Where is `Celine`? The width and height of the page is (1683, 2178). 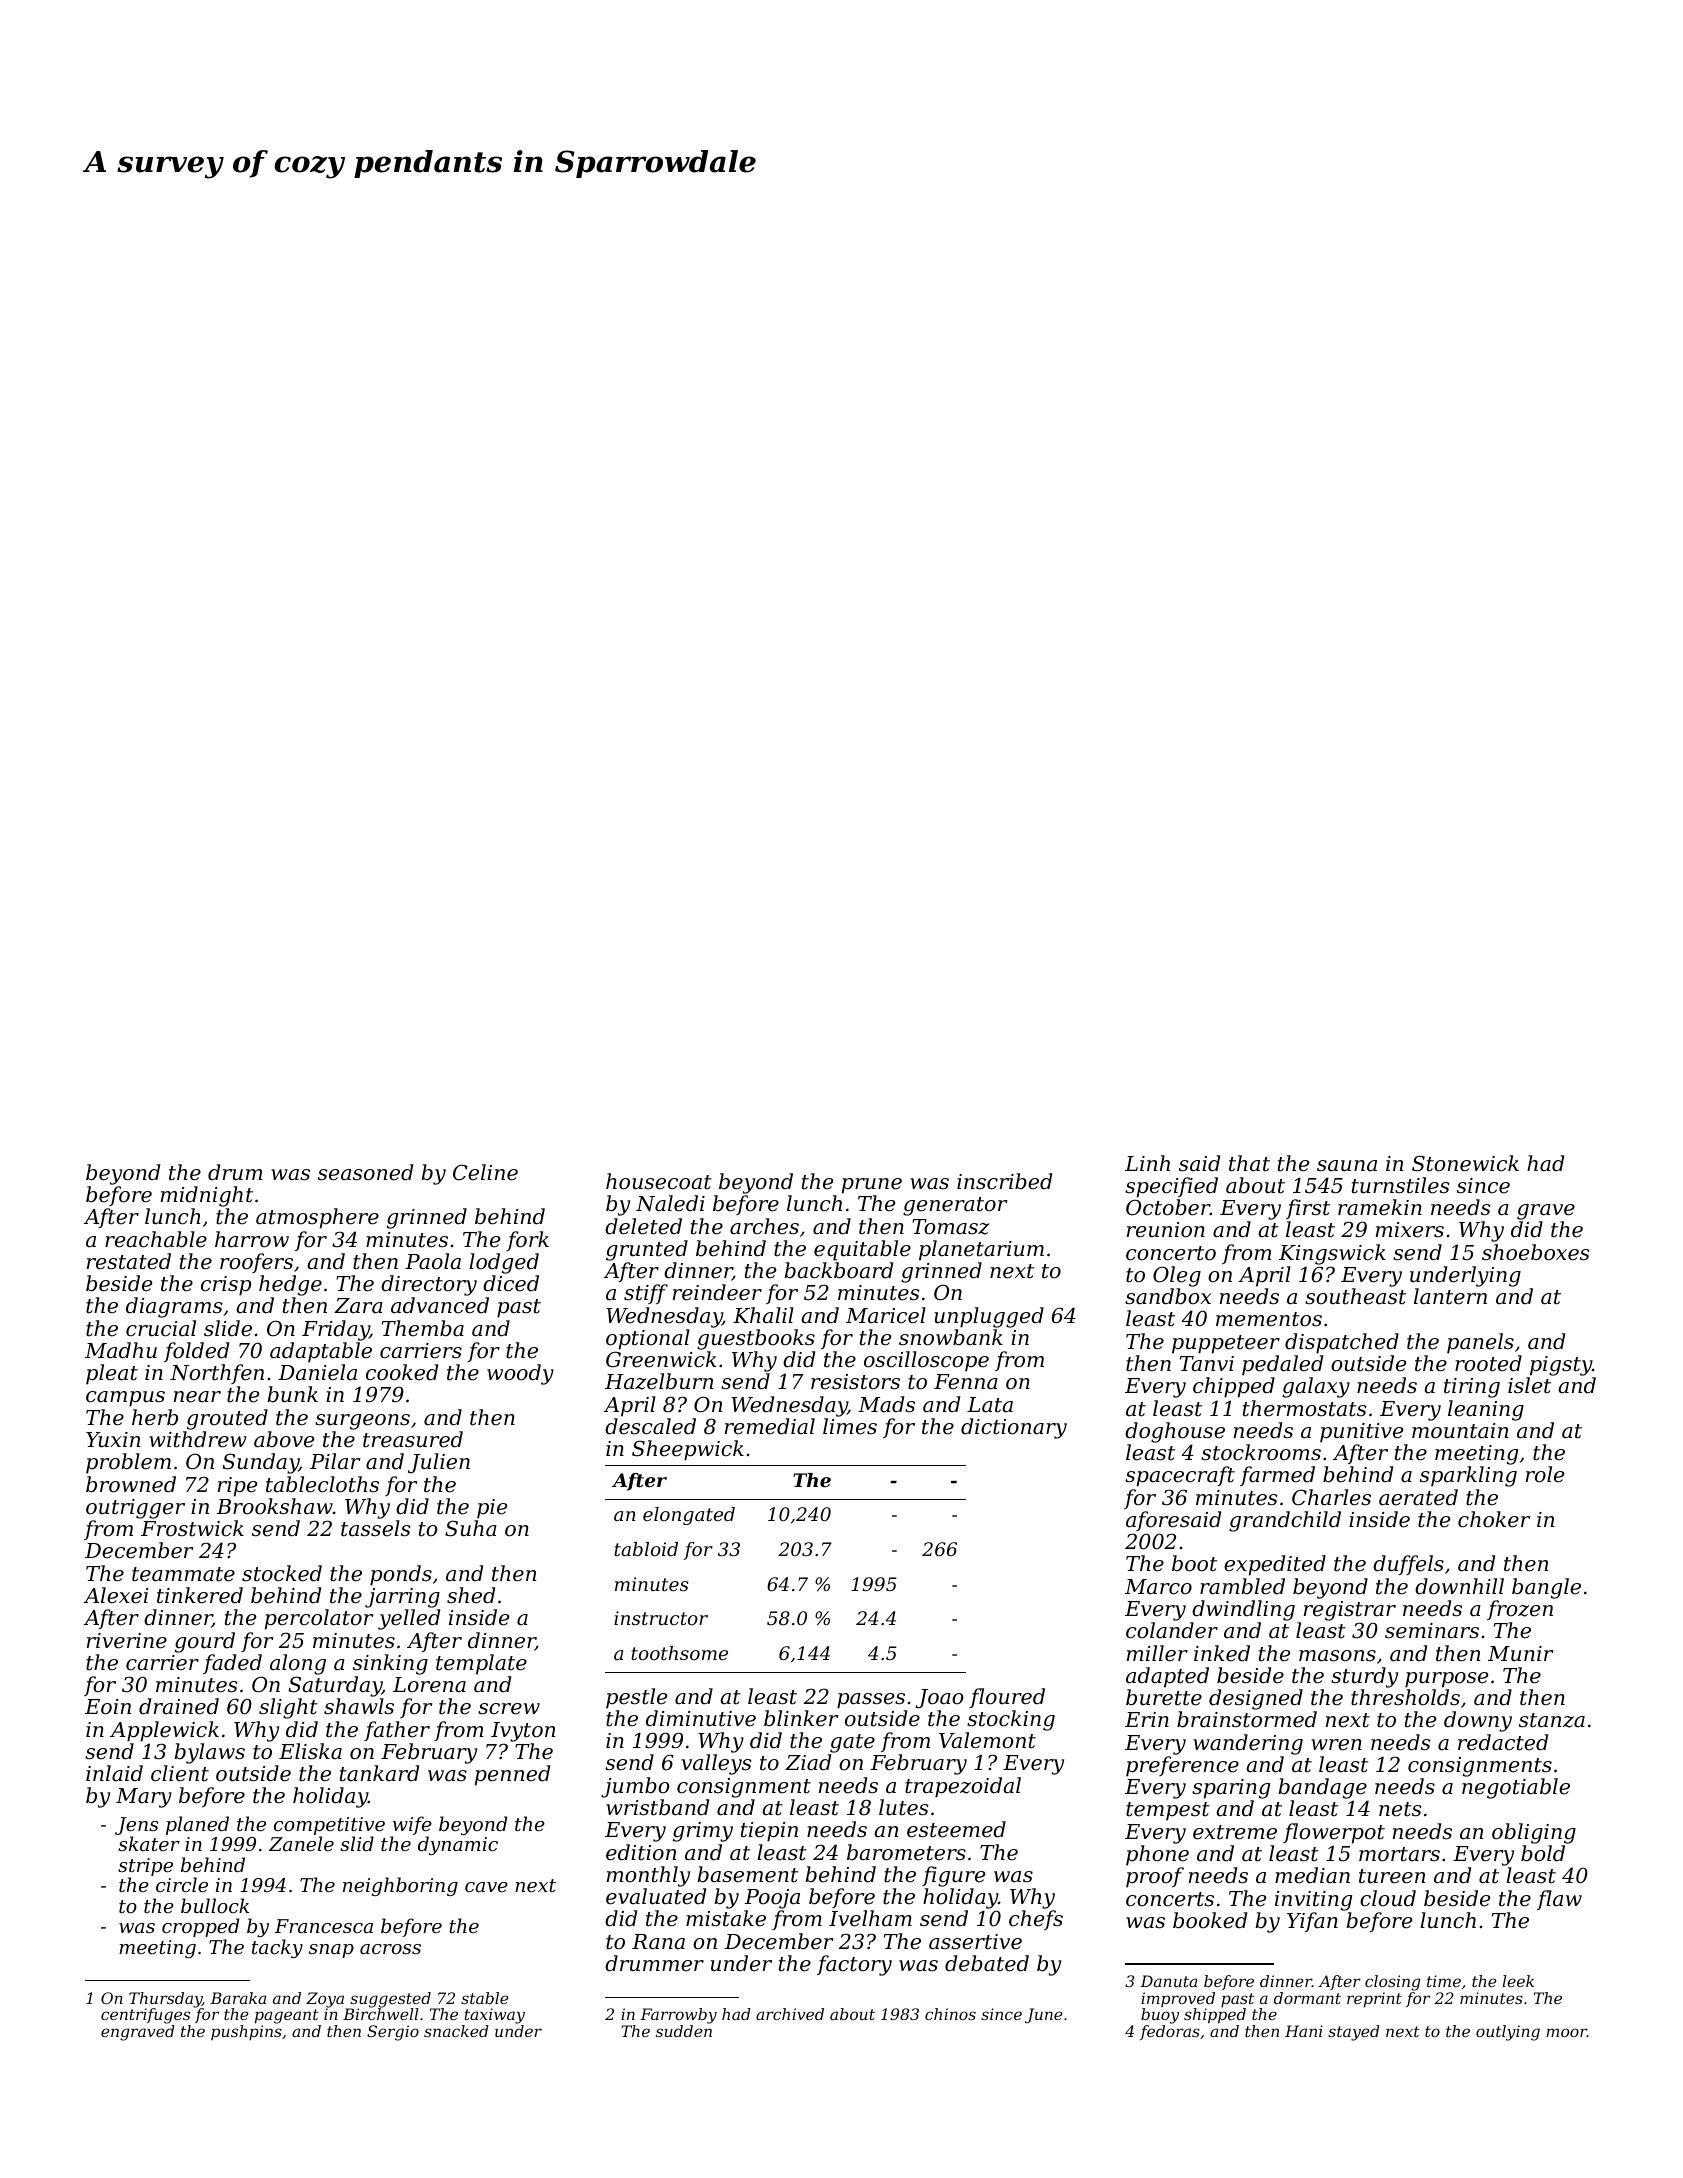
Celine is located at coordinates (485, 1172).
